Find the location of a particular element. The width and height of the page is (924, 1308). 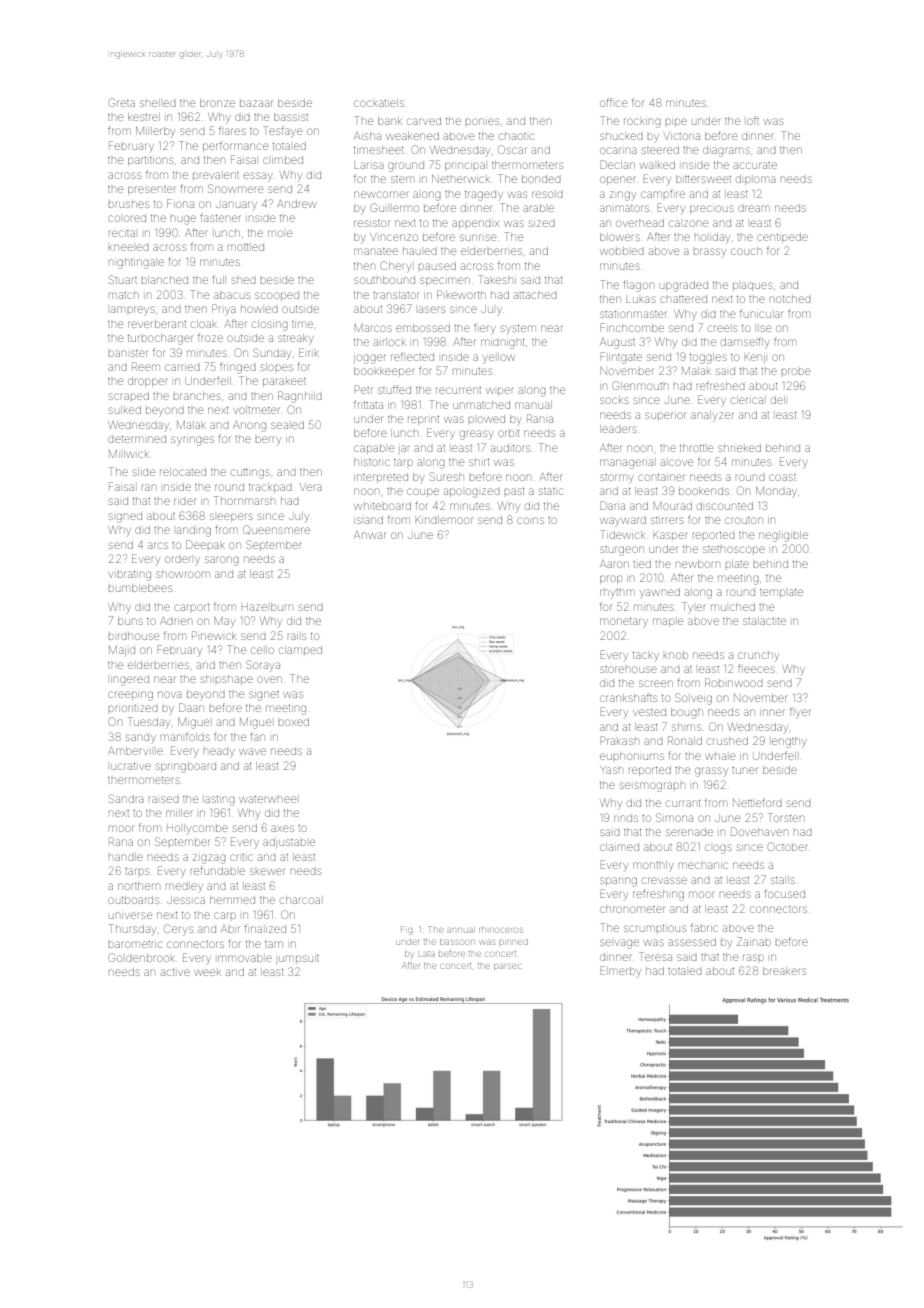

active is located at coordinates (175, 972).
